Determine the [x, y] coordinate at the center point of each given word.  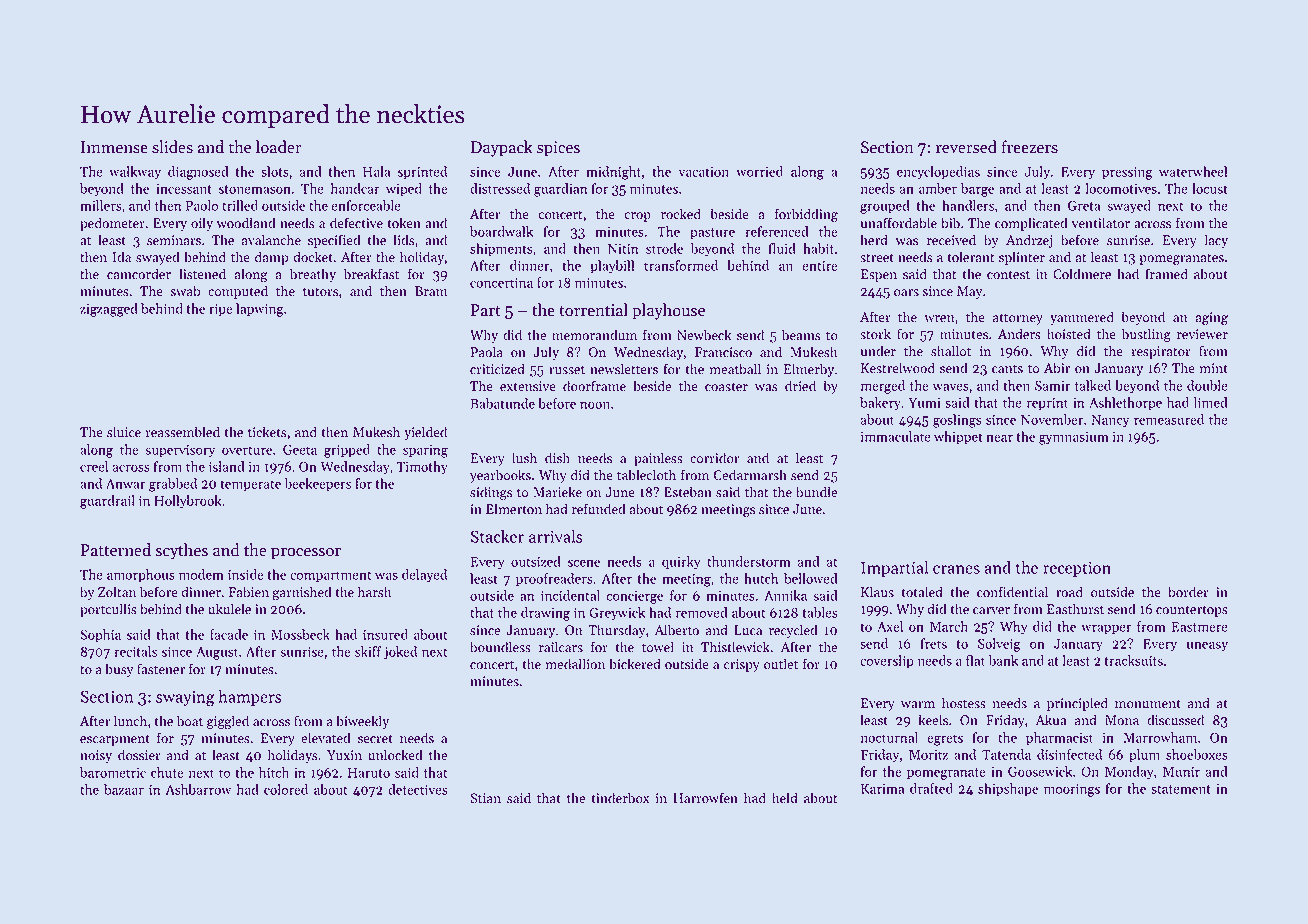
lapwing [260, 310]
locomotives [1121, 188]
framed [1166, 274]
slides [172, 147]
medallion [575, 664]
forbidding [806, 215]
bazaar [124, 789]
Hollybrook [187, 502]
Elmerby [809, 370]
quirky [681, 563]
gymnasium [1074, 438]
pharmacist [1059, 739]
